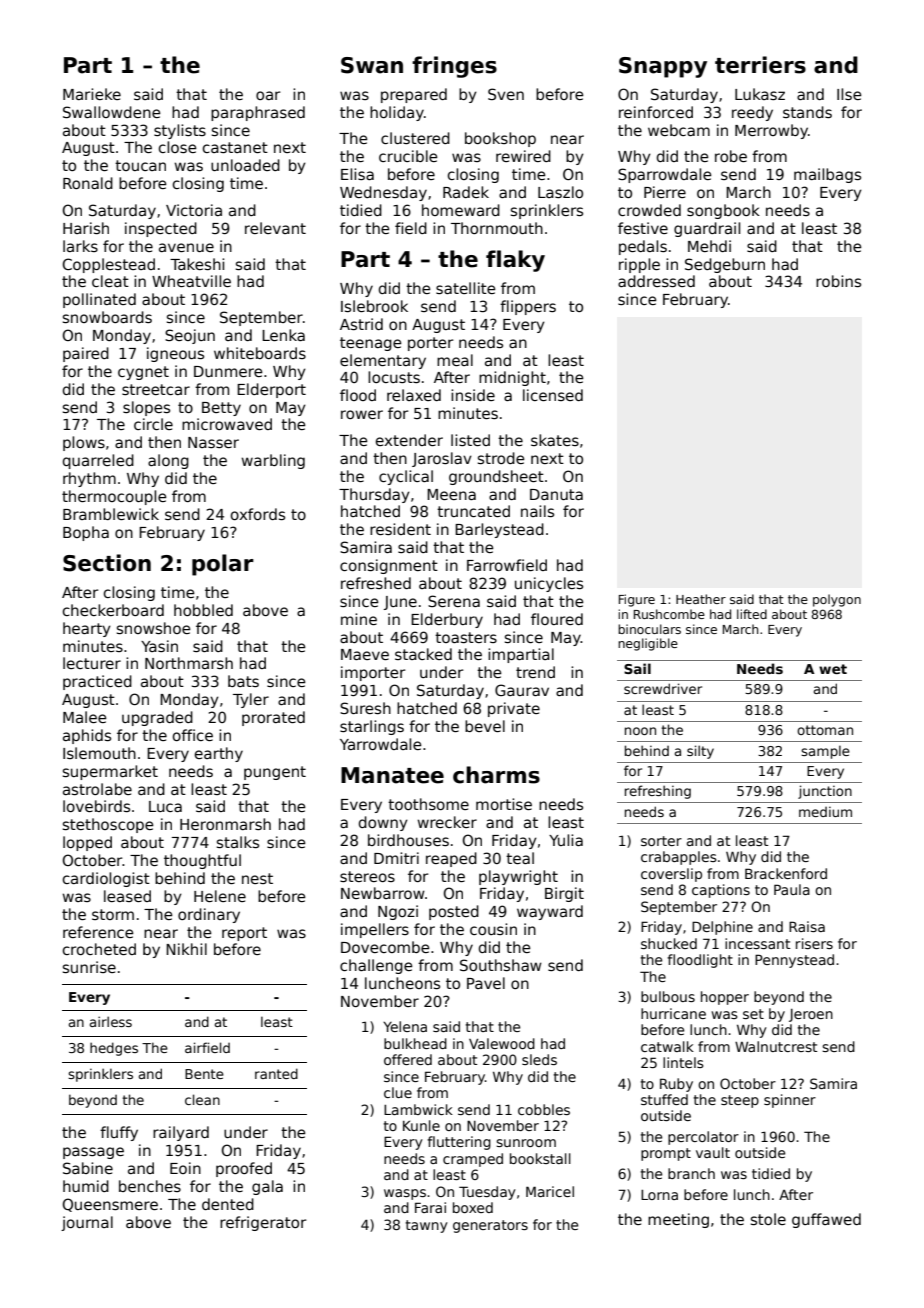 This screenshot has height=1308, width=924. Describe the element at coordinates (553, 395) in the screenshot. I see `licensed` at that location.
